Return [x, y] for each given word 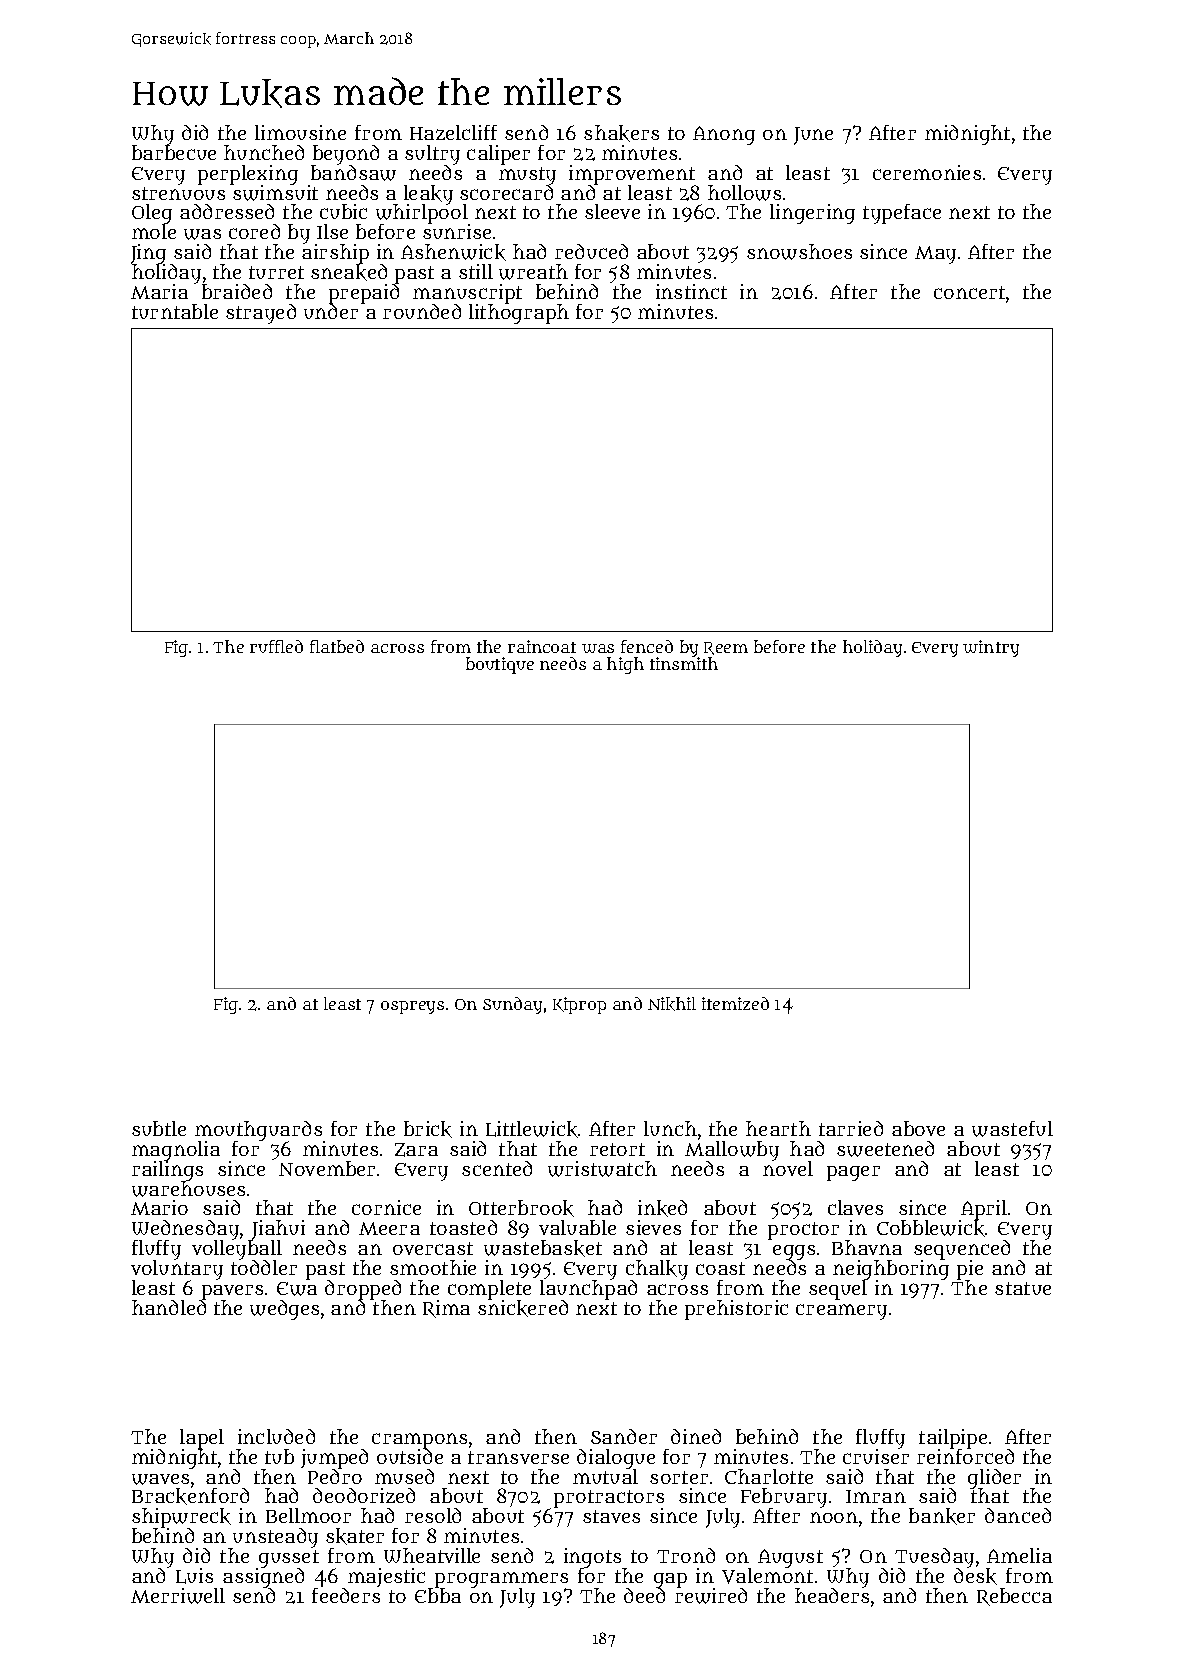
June [813, 136]
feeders [346, 1595]
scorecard [506, 192]
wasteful [1012, 1129]
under [331, 311]
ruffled [276, 646]
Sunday [512, 1005]
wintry [991, 648]
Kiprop [579, 1005]
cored [254, 231]
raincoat [542, 646]
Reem [726, 648]
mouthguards [258, 1131]
